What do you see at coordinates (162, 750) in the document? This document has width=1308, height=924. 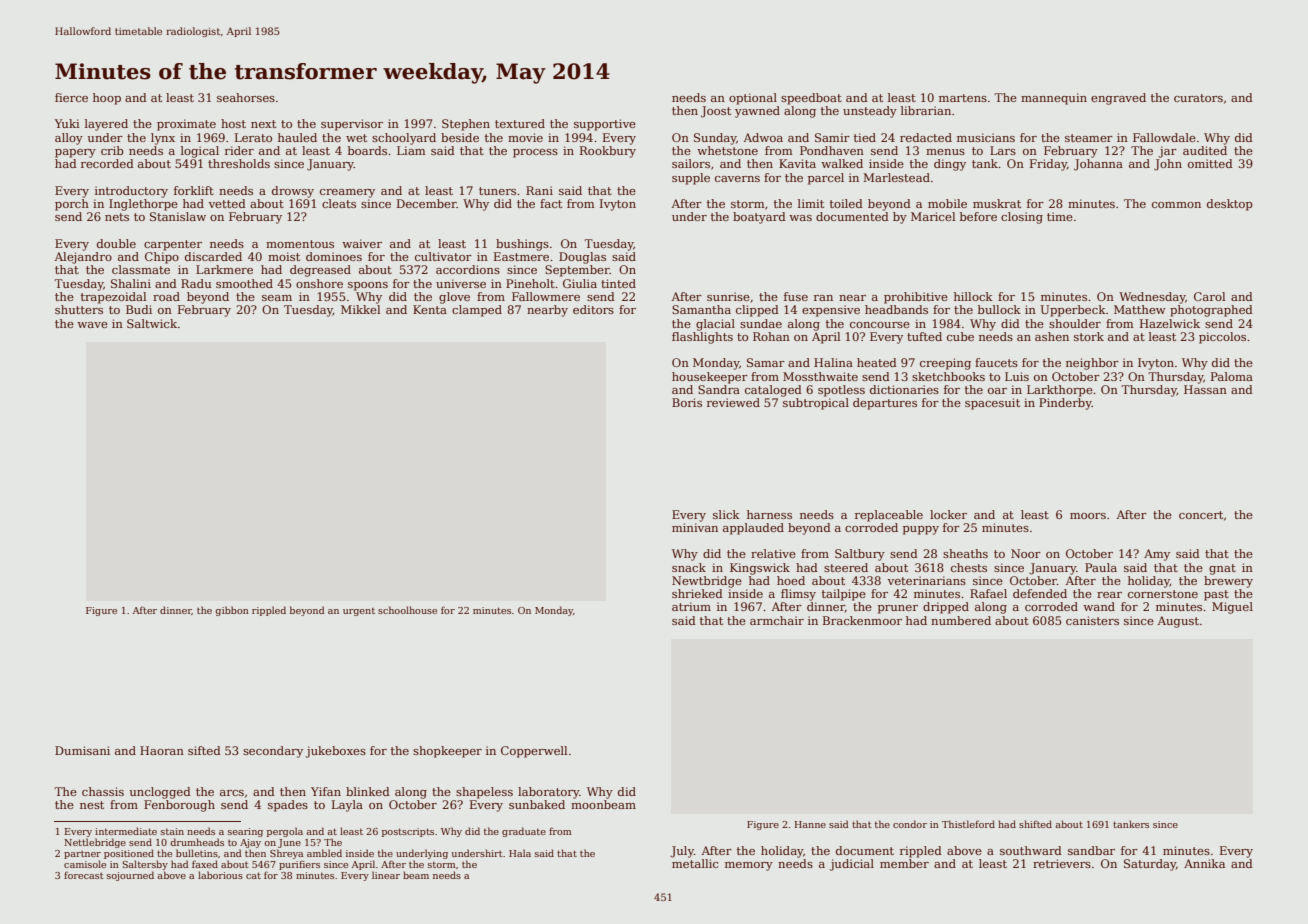 I see `Haoran` at bounding box center [162, 750].
